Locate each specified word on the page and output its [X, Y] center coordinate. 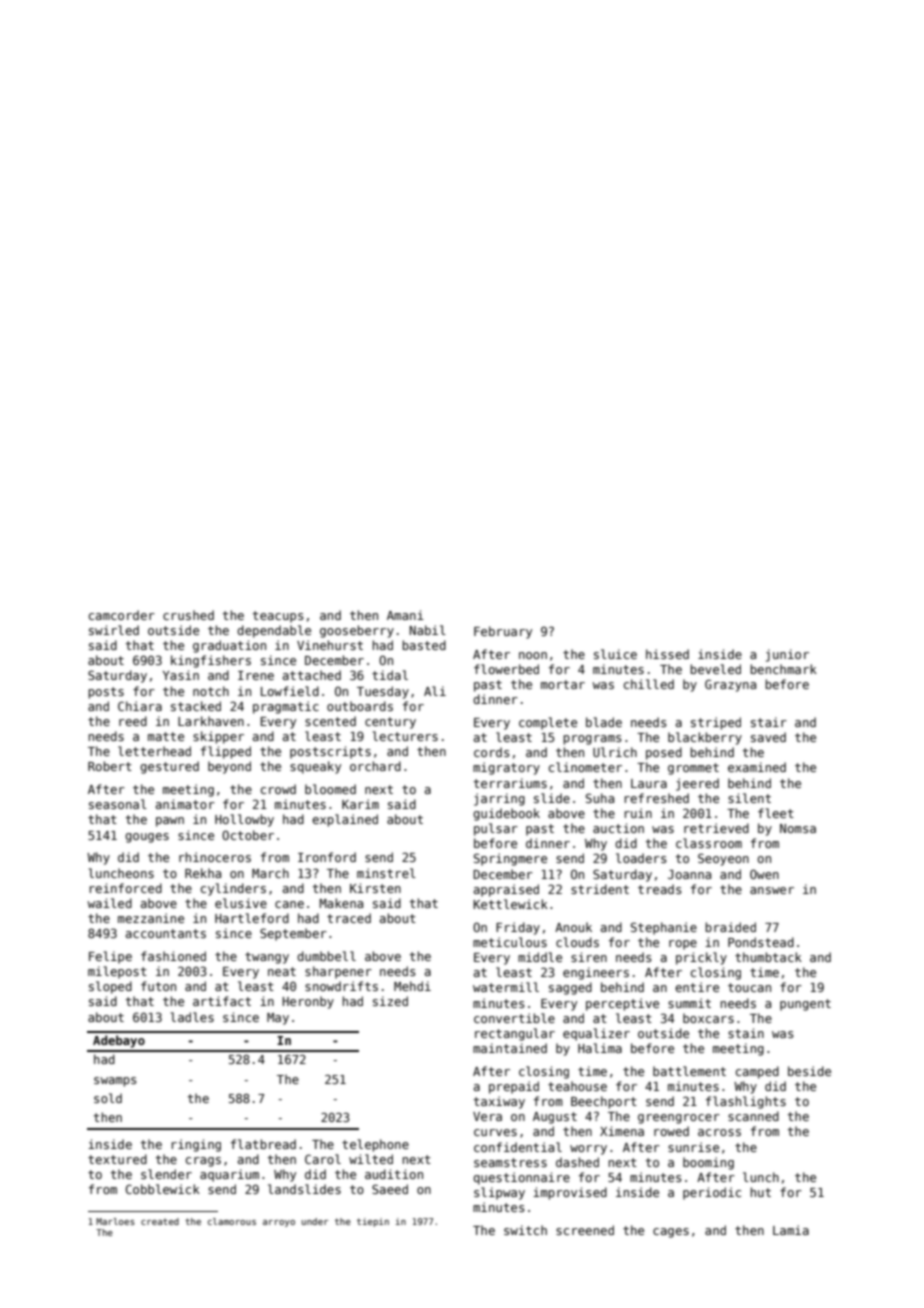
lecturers [405, 736]
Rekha [203, 873]
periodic [712, 1193]
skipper [218, 737]
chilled [649, 684]
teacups [278, 617]
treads [660, 889]
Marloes [115, 1221]
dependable [274, 631]
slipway [499, 1193]
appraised [506, 890]
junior [787, 655]
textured [117, 1159]
